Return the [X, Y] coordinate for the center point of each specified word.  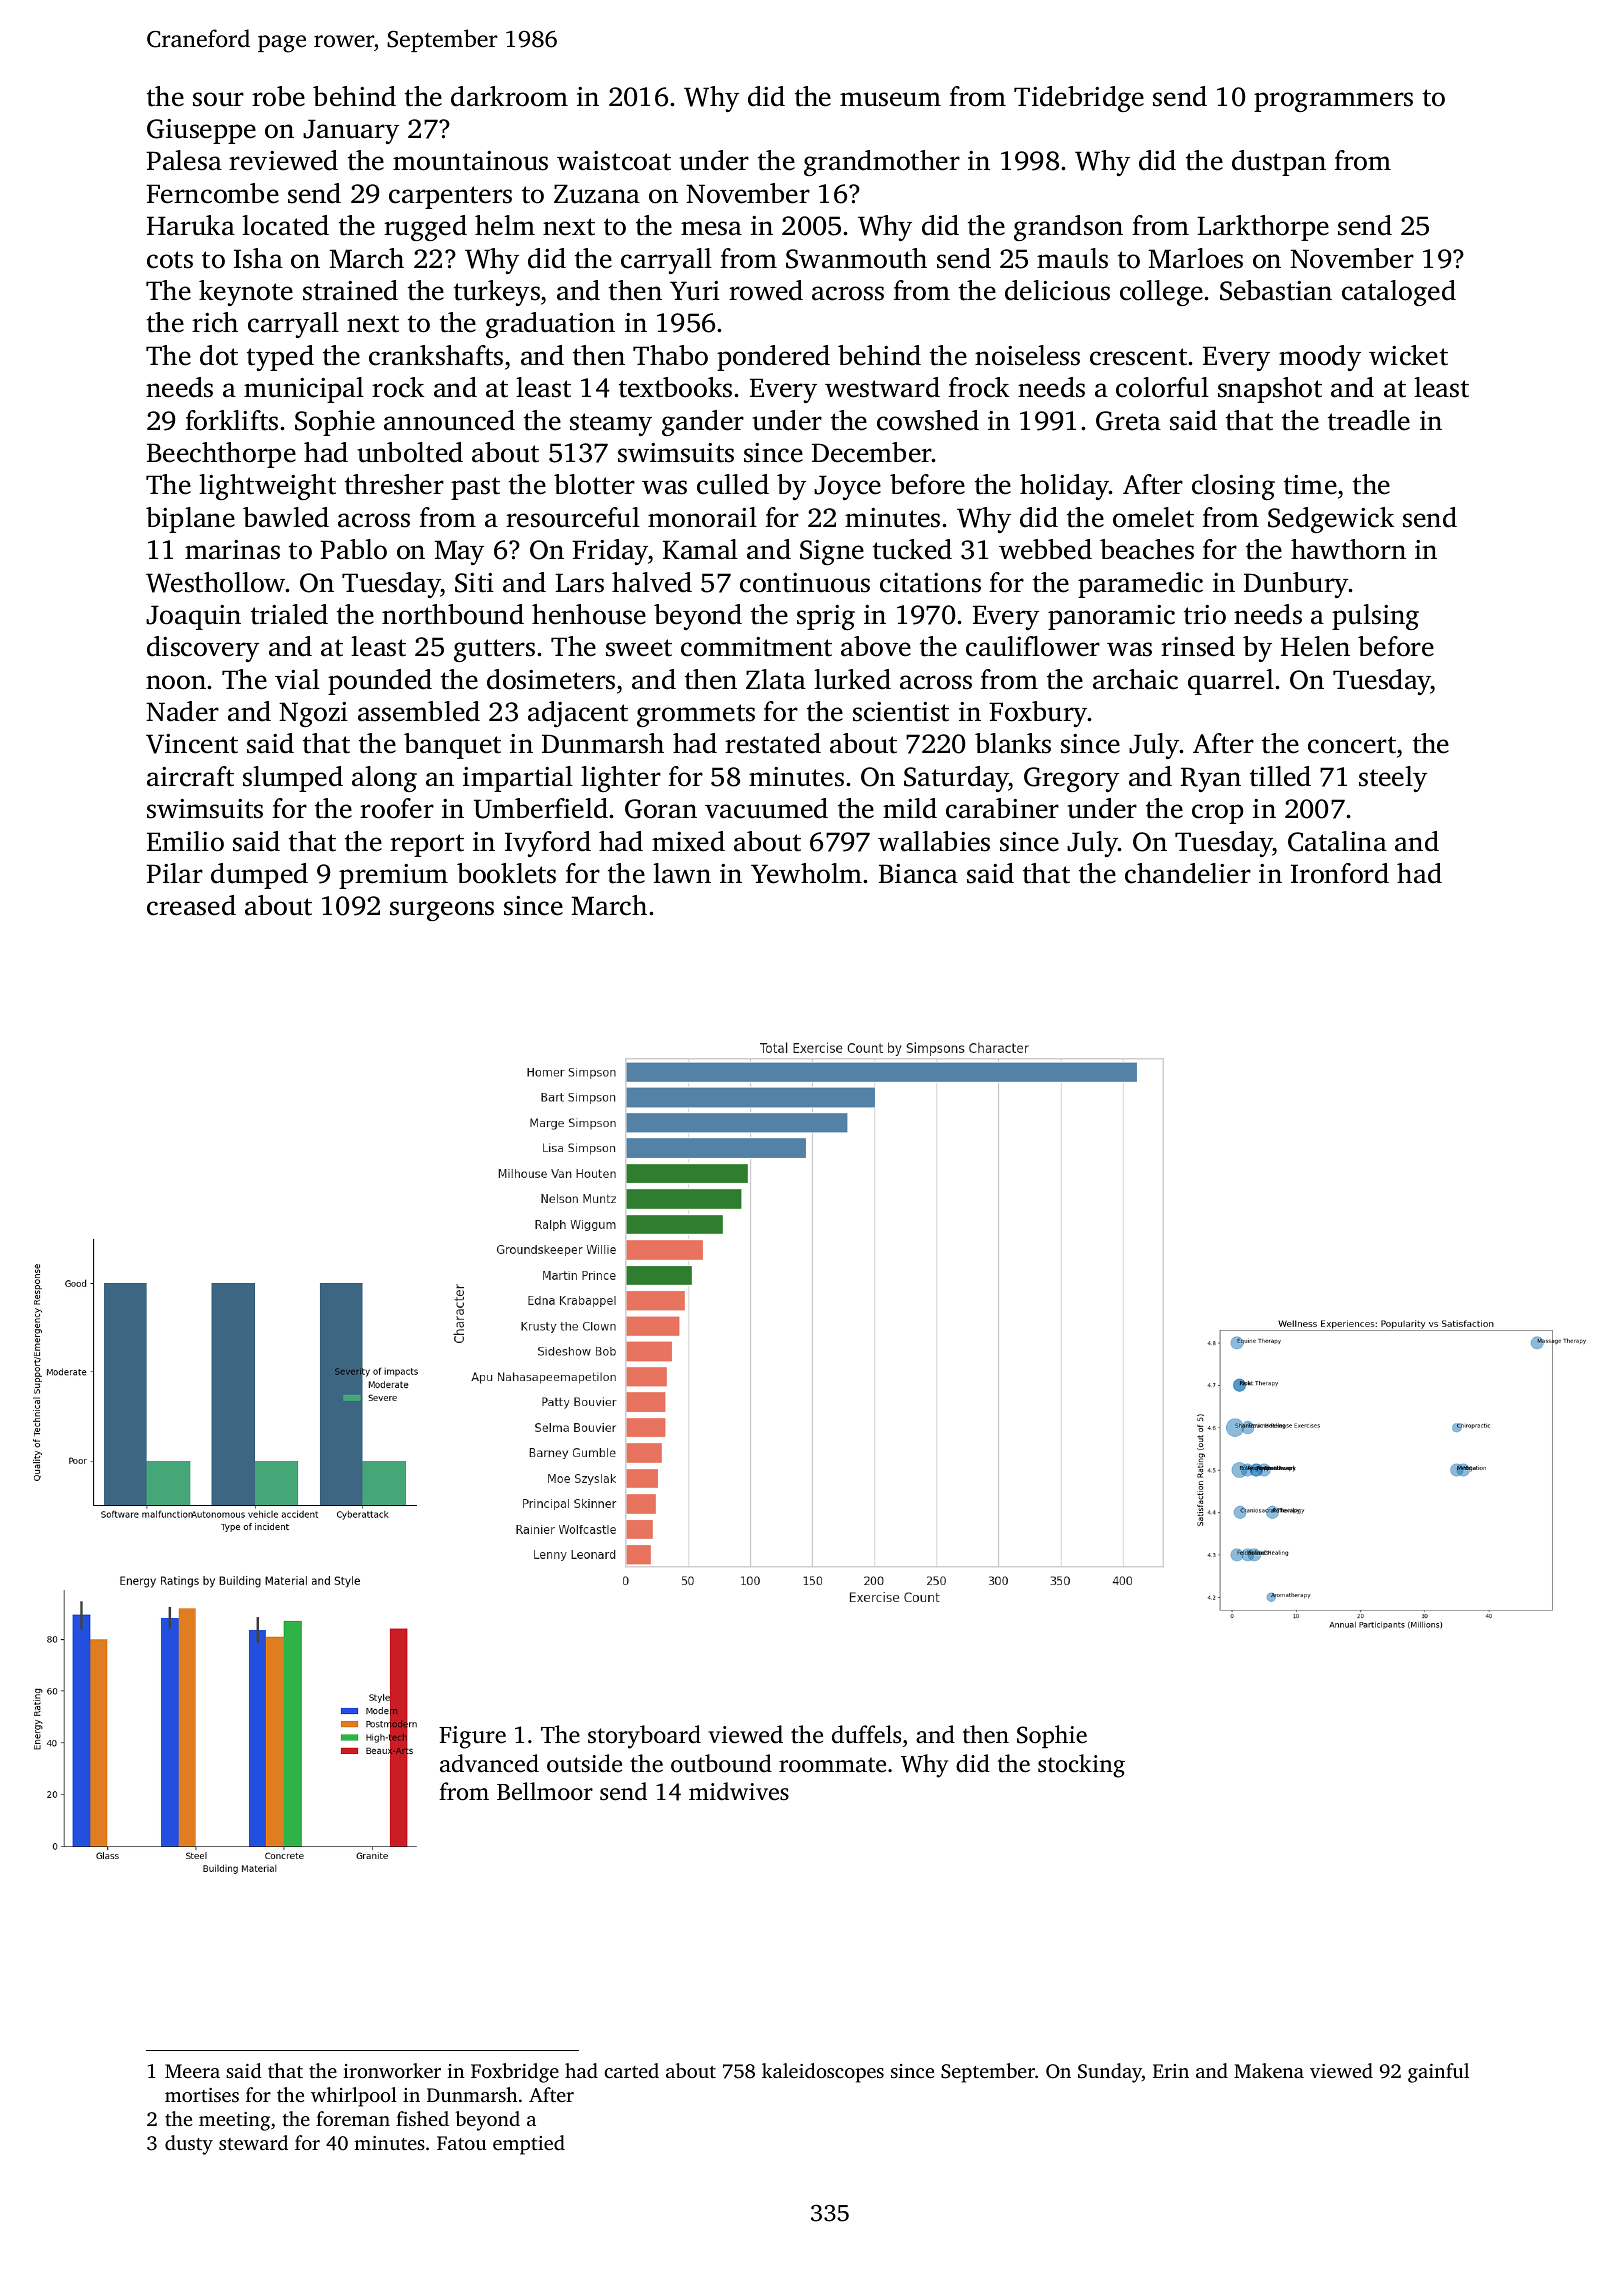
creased [191, 905]
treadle [1369, 420]
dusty [189, 2145]
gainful [1438, 2073]
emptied [529, 2145]
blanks [1013, 743]
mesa [711, 228]
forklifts [232, 420]
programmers [1333, 102]
